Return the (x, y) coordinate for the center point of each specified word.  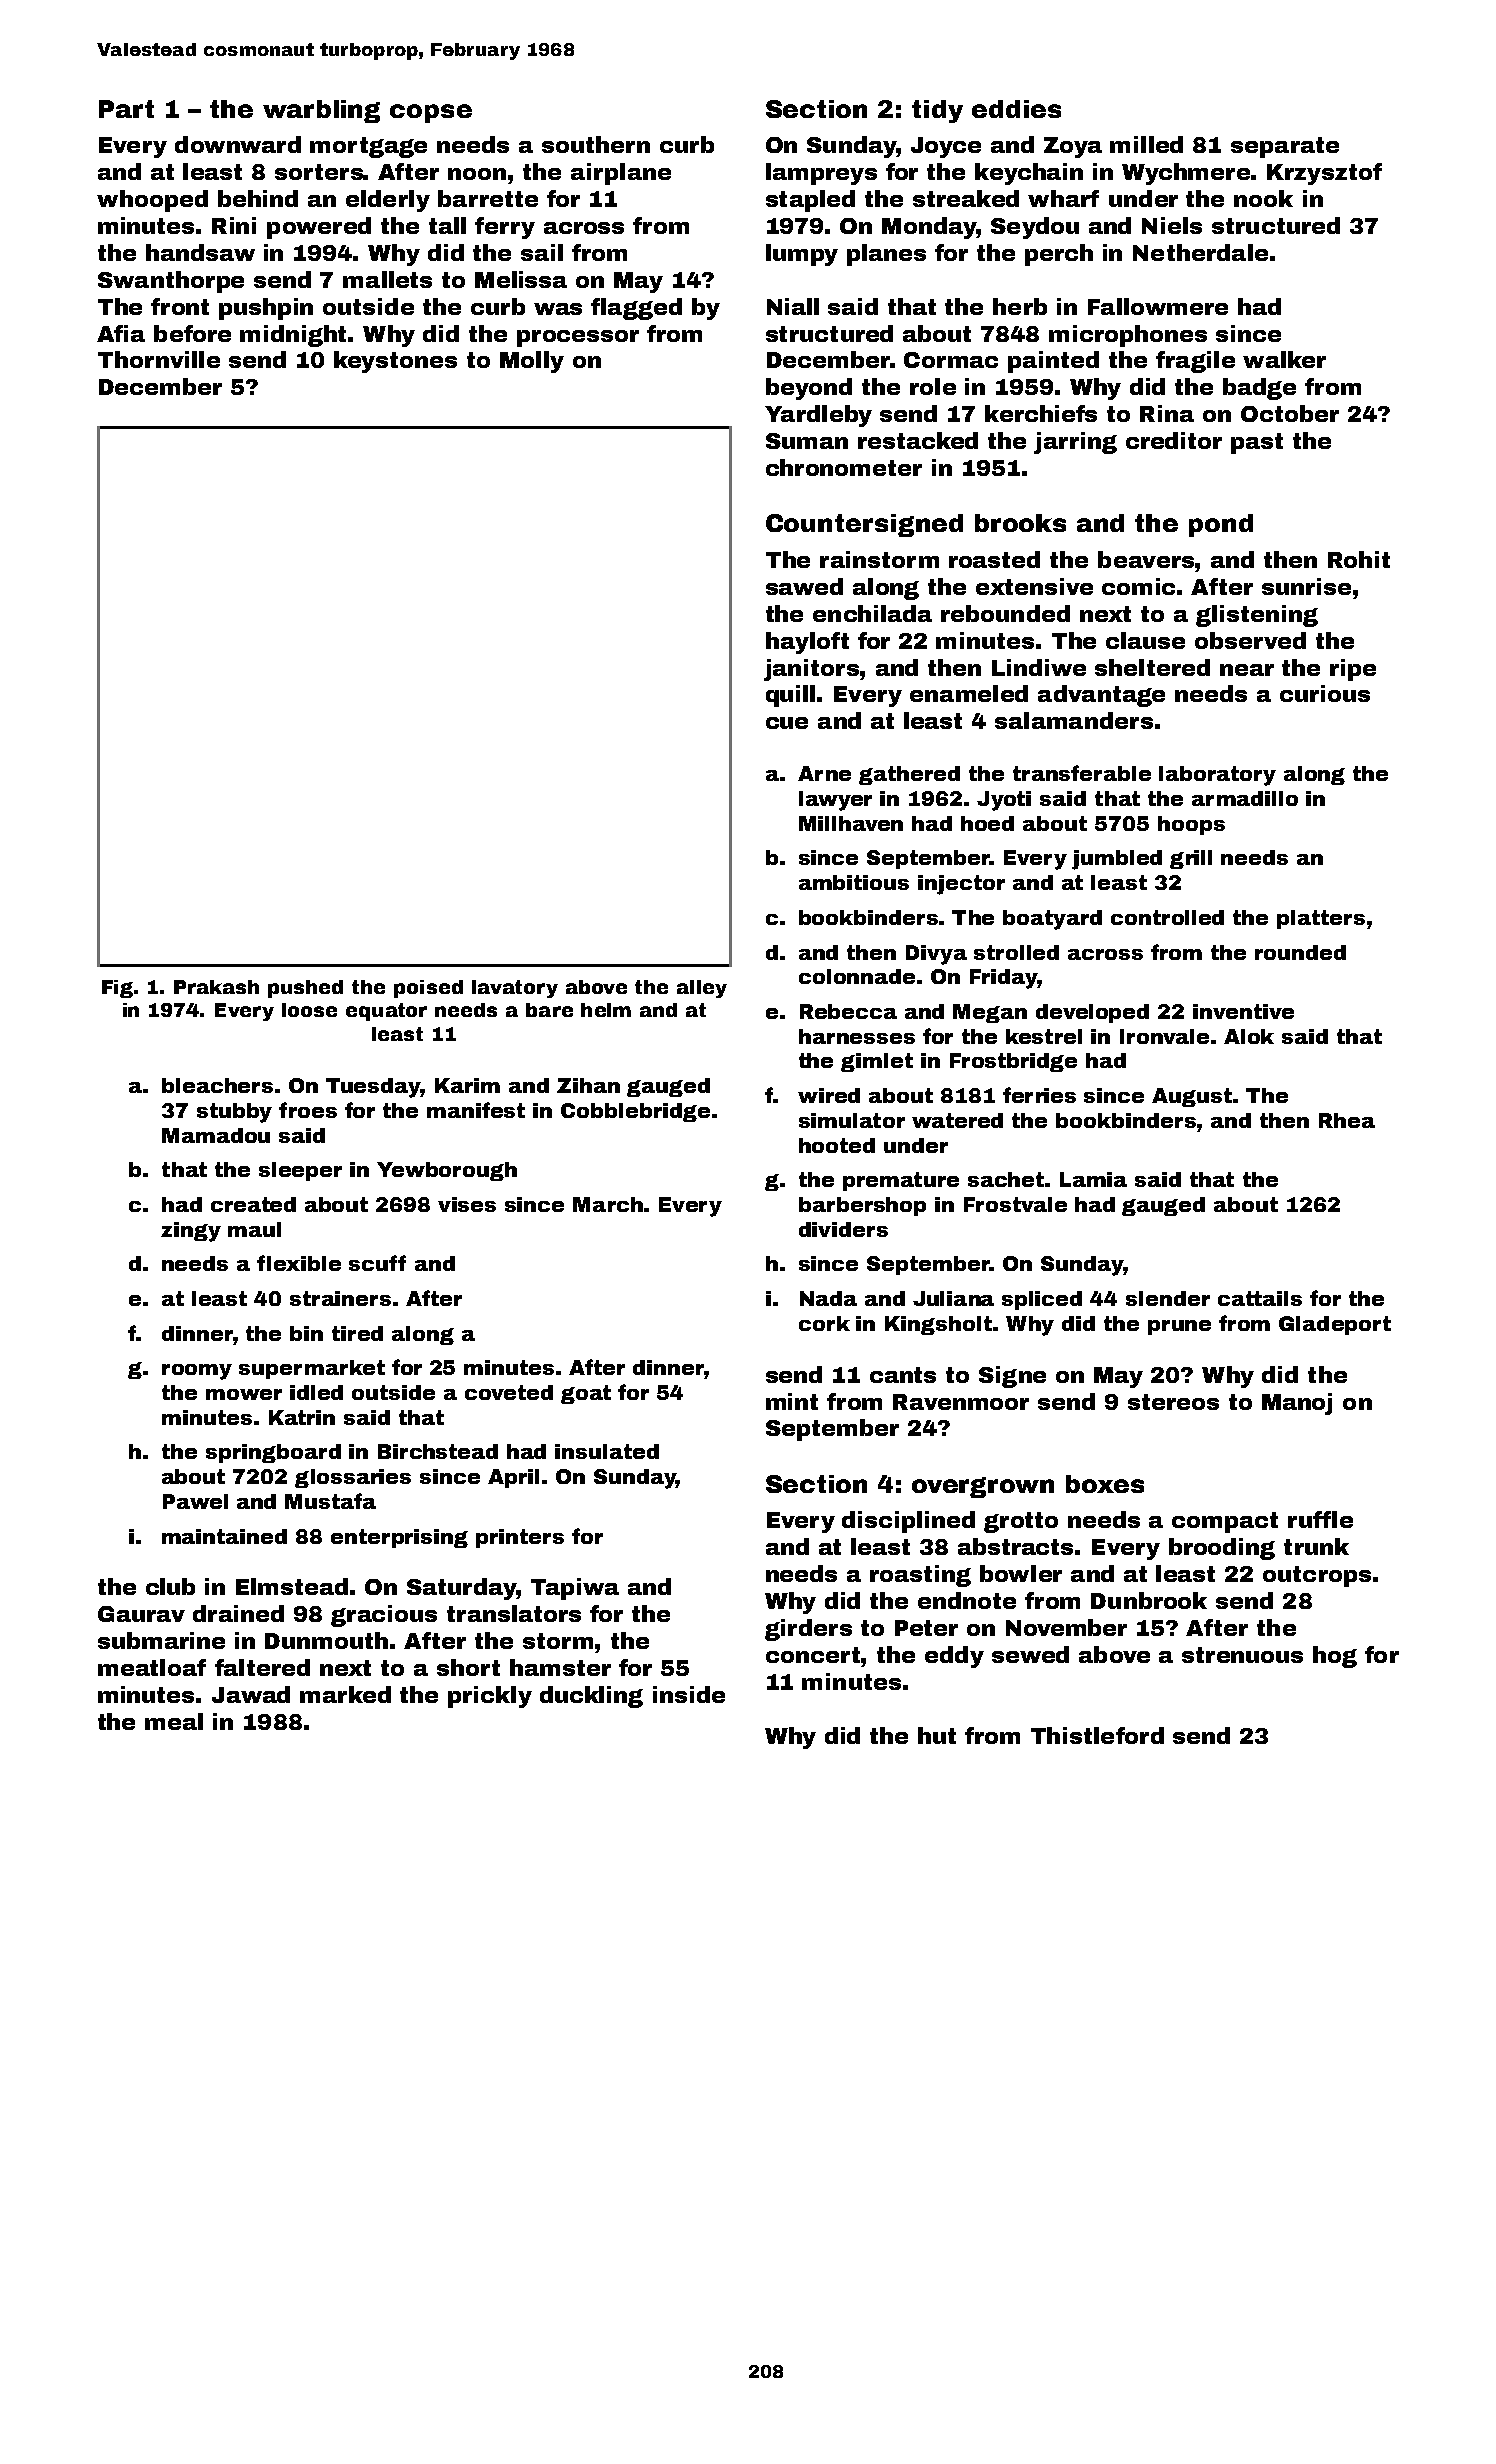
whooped (152, 201)
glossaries (353, 1478)
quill (790, 696)
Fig (117, 989)
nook (1263, 198)
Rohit (1359, 559)
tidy (937, 111)
